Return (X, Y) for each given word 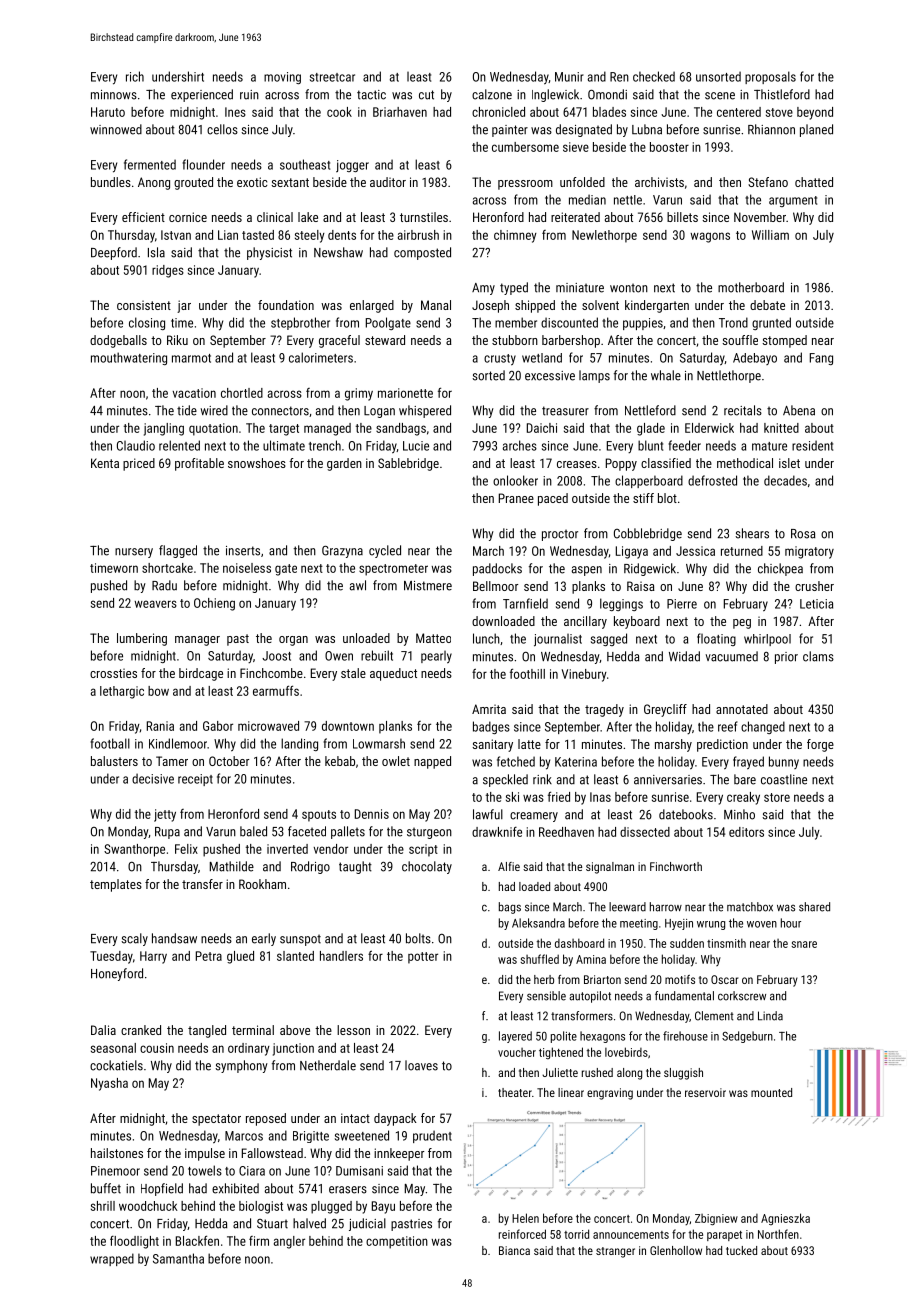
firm (259, 1241)
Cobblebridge (648, 534)
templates (116, 885)
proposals (770, 77)
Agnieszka (785, 1219)
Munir (569, 77)
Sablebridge (408, 464)
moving (282, 78)
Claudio (136, 445)
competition (397, 1242)
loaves (421, 1065)
